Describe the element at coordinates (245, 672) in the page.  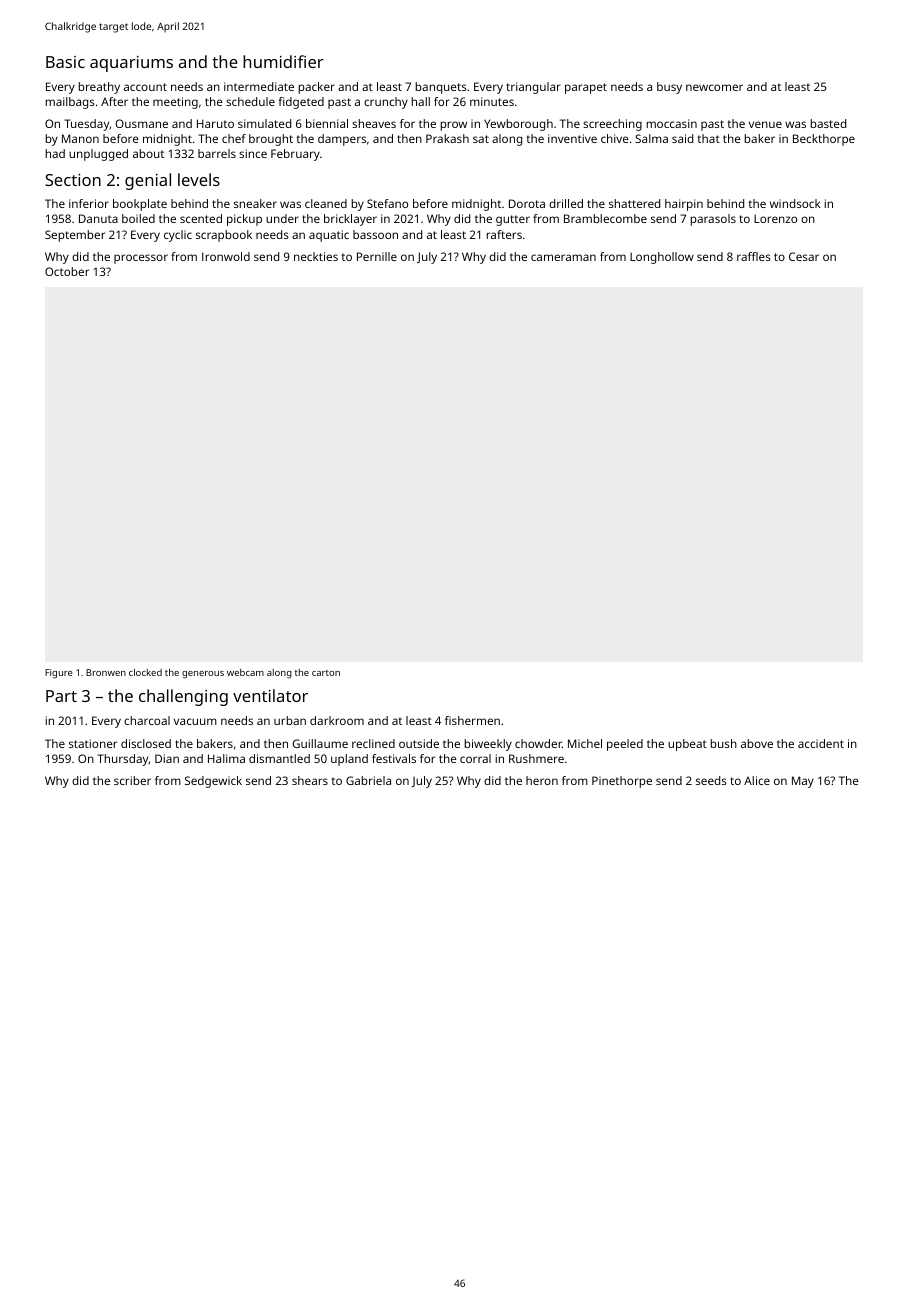
I see `webcam` at that location.
